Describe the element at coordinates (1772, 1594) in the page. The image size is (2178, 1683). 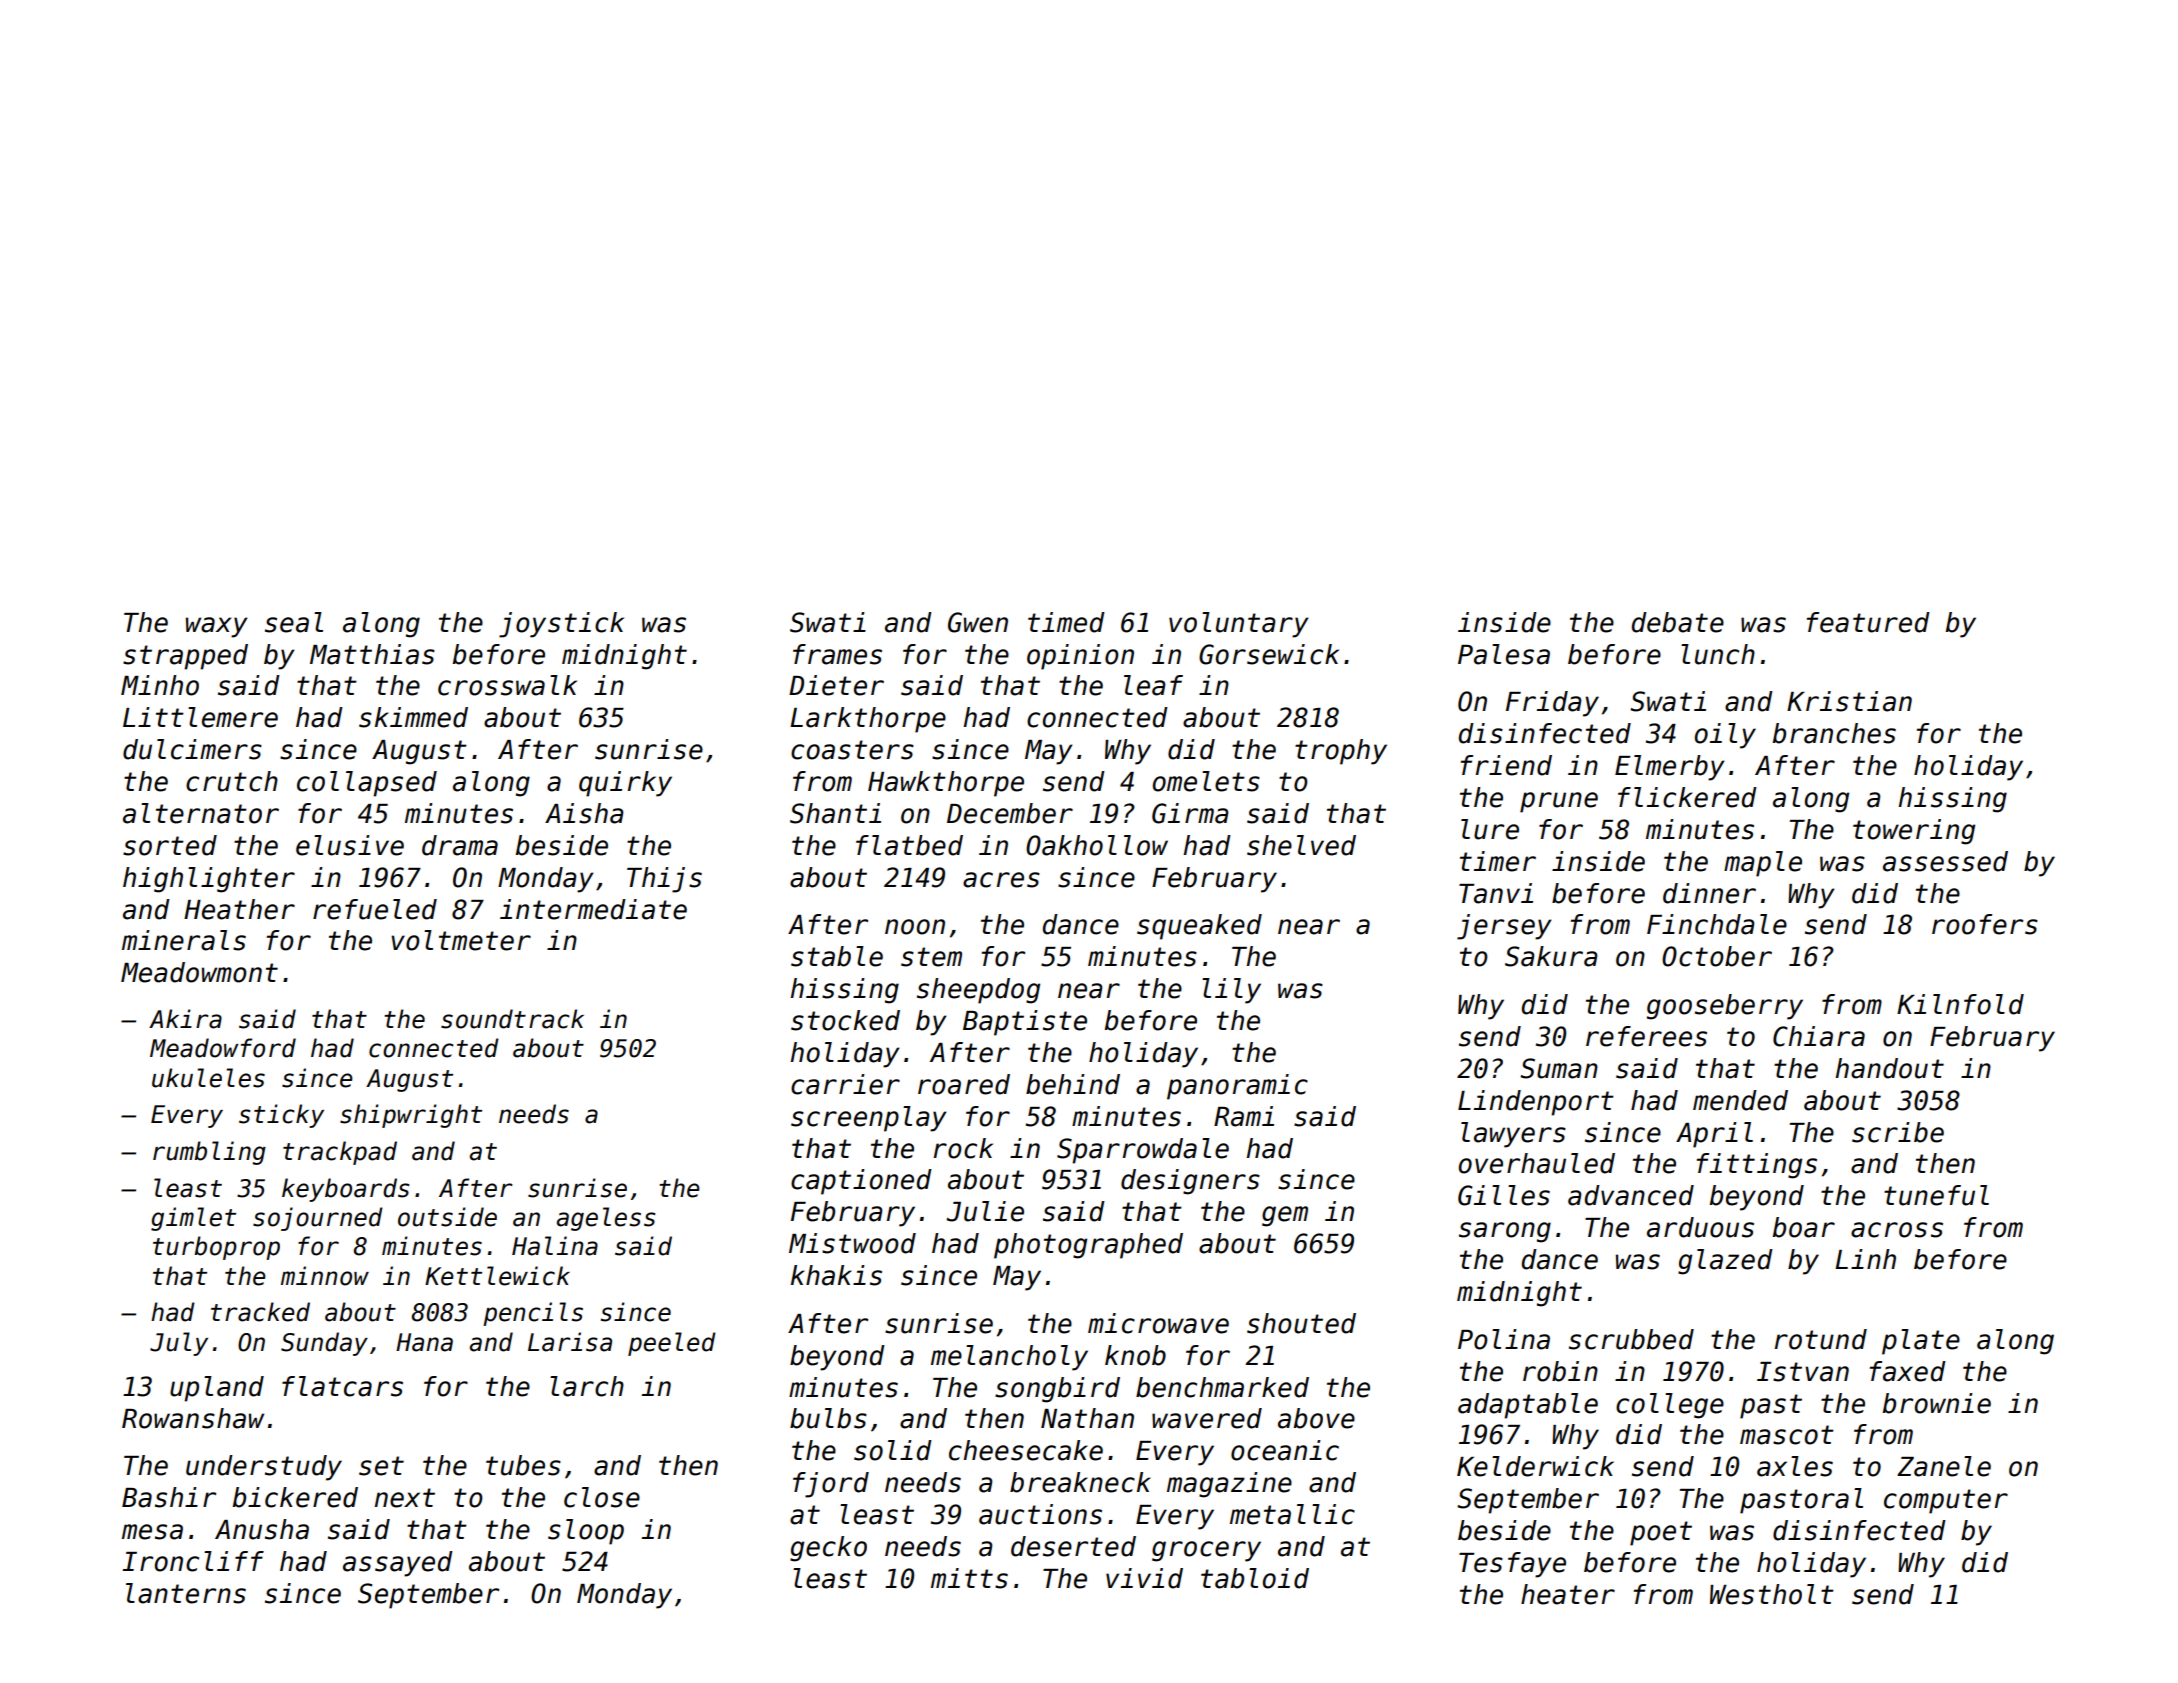
I see `Westholt` at that location.
